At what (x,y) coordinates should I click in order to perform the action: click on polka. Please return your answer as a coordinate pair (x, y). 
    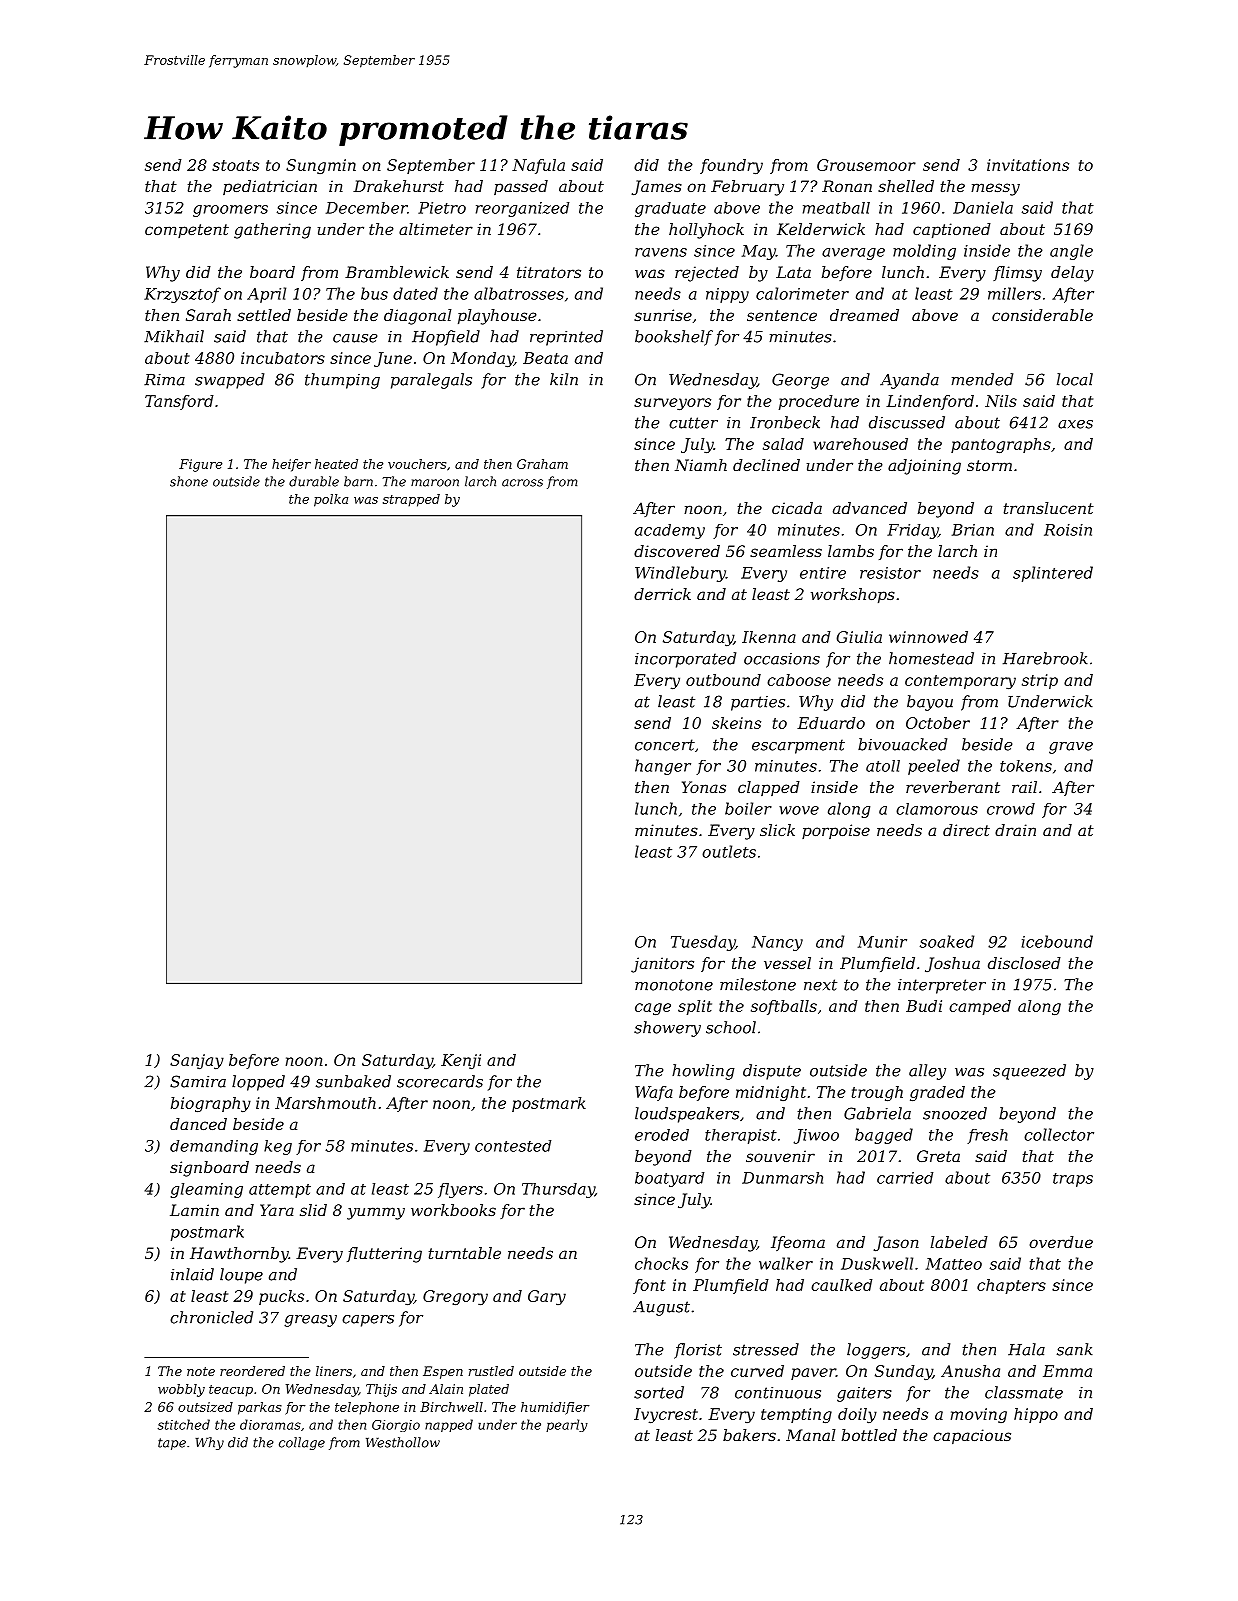
    Looking at the image, I should click on (331, 500).
